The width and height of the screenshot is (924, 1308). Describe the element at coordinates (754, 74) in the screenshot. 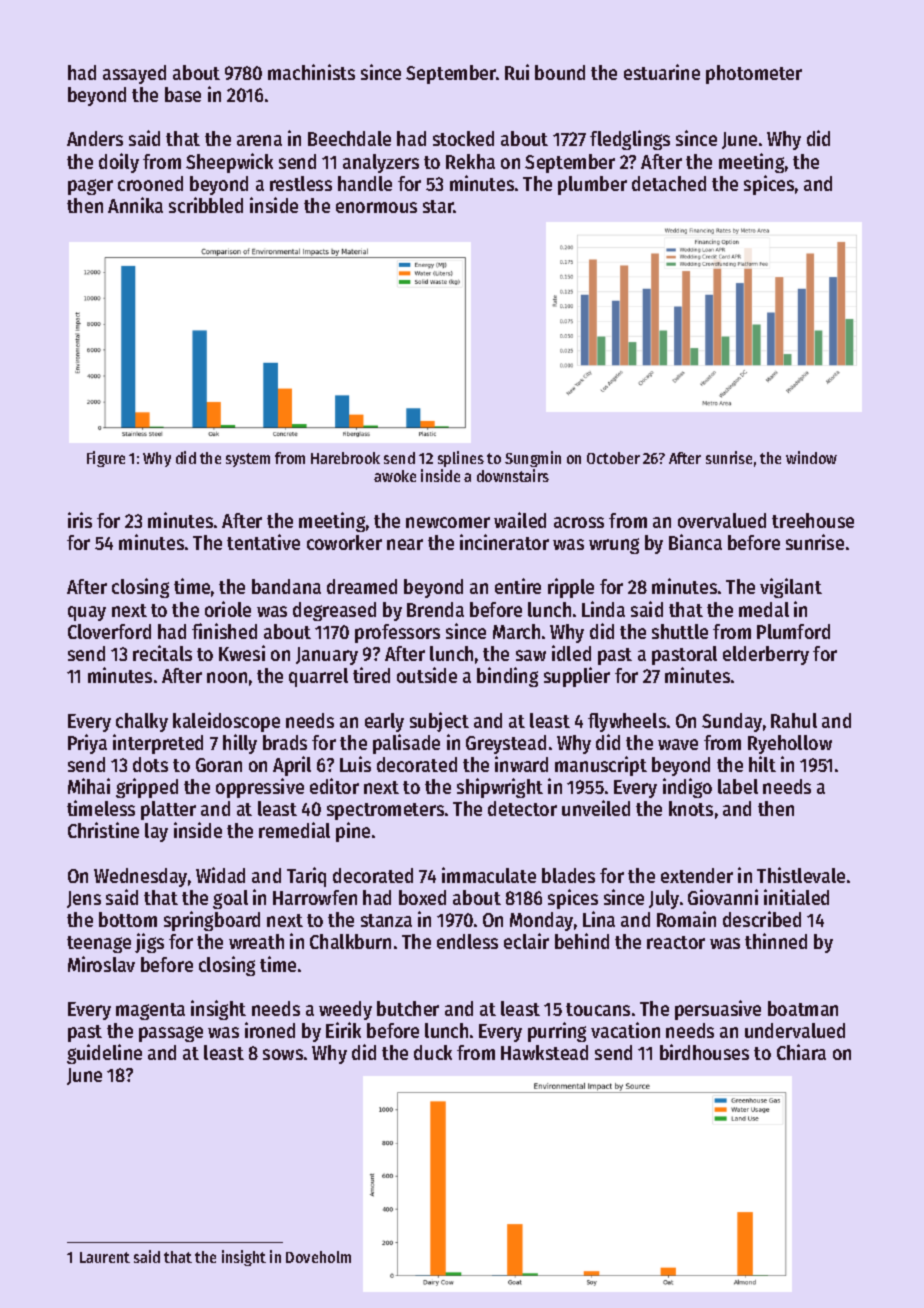

I see `photometer` at that location.
